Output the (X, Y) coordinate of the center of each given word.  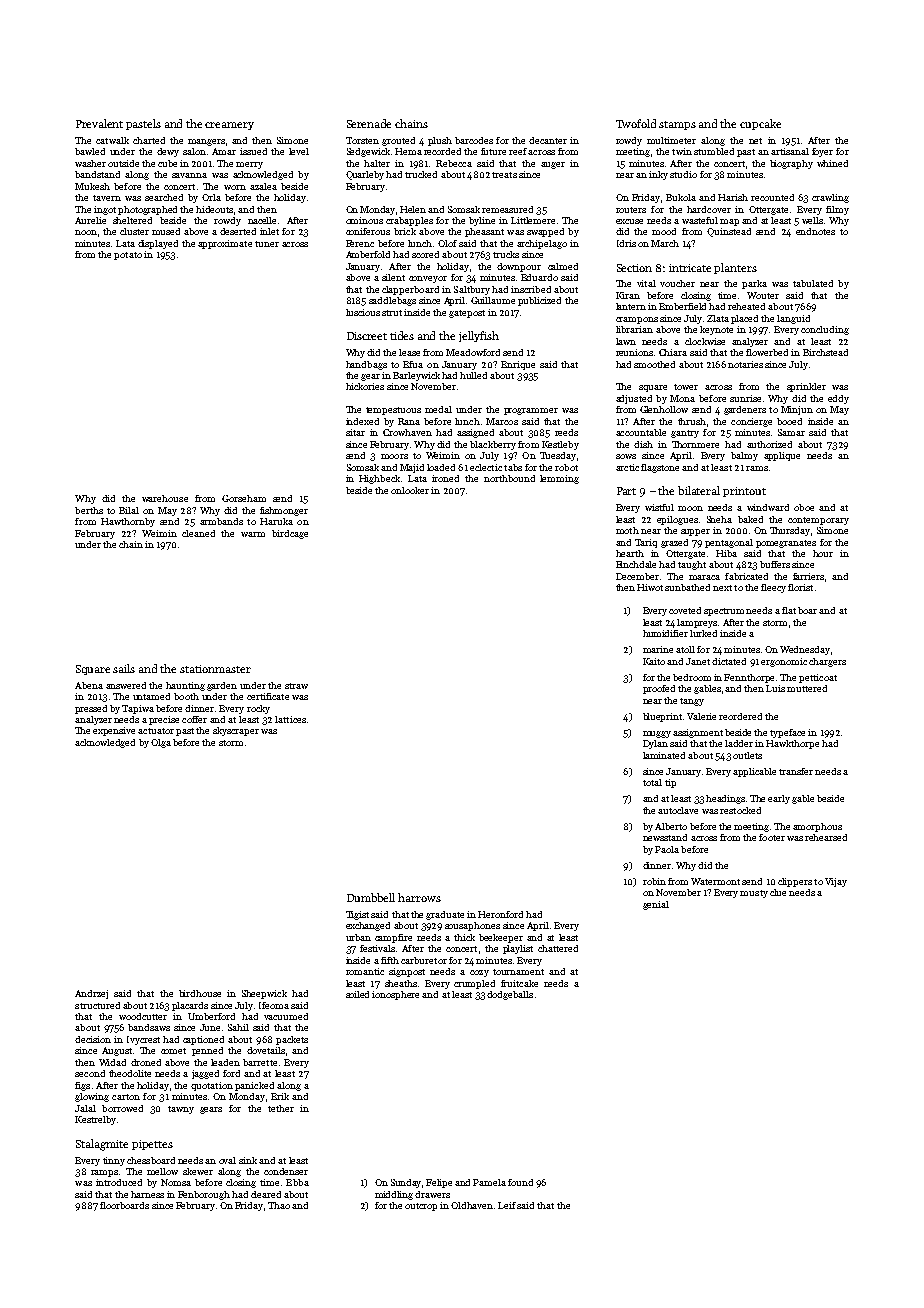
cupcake (760, 124)
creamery (229, 126)
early (779, 799)
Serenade (369, 123)
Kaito (654, 661)
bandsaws (149, 1027)
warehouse (165, 498)
